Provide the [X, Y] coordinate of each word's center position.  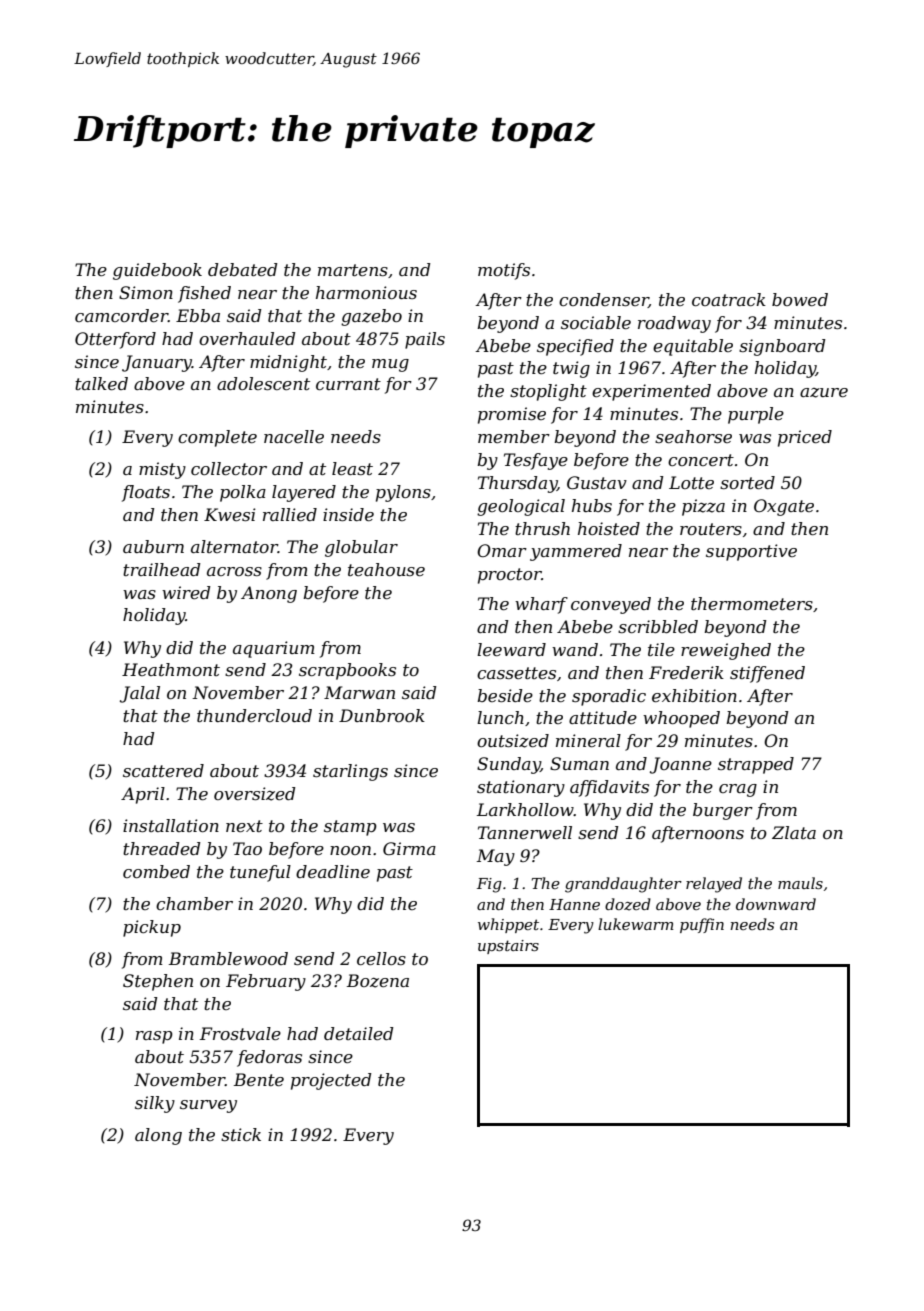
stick [241, 1134]
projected [331, 1081]
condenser [604, 300]
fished [204, 294]
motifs [504, 271]
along [158, 1136]
